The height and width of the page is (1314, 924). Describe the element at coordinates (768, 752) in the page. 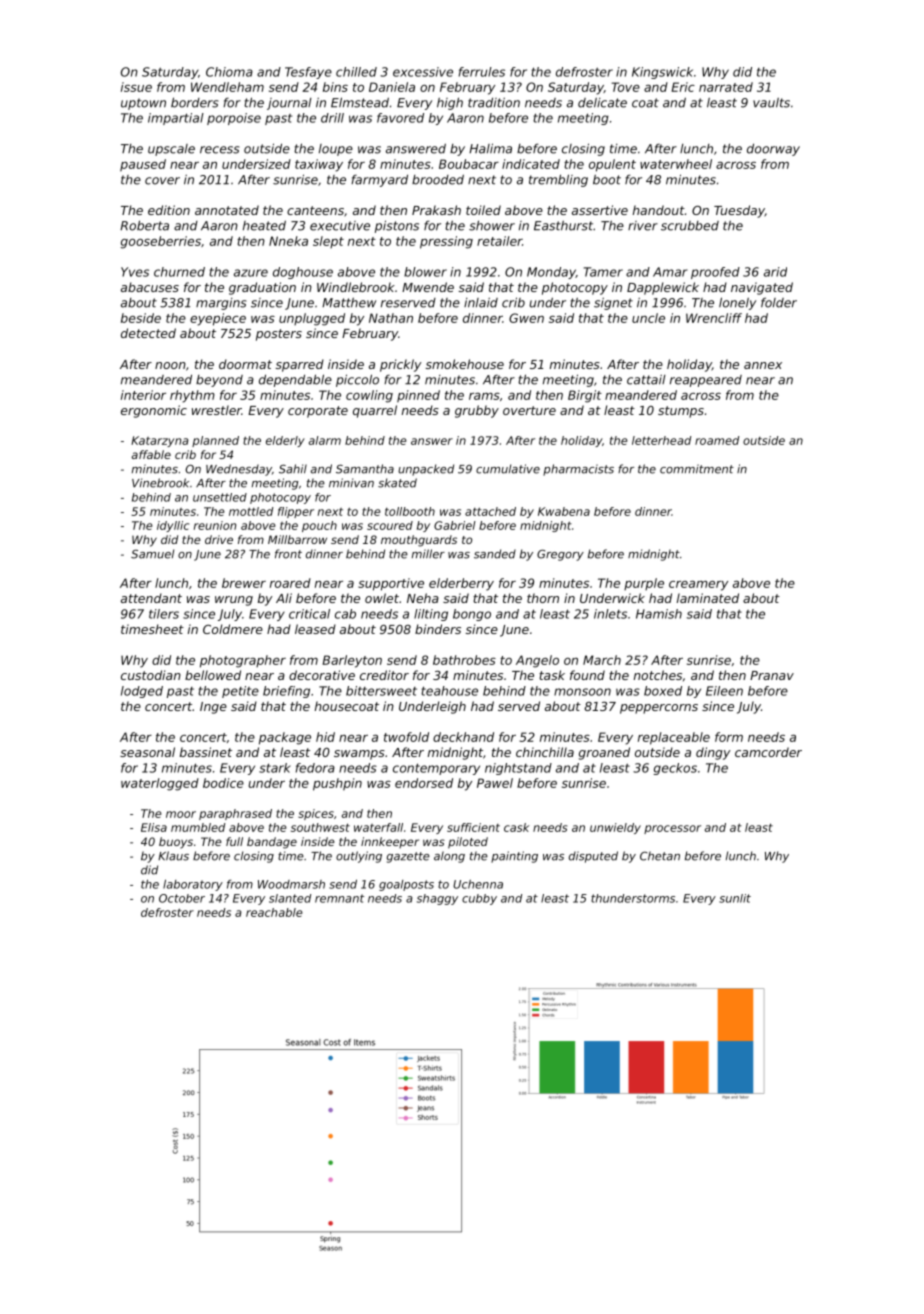

I see `camcorder` at that location.
